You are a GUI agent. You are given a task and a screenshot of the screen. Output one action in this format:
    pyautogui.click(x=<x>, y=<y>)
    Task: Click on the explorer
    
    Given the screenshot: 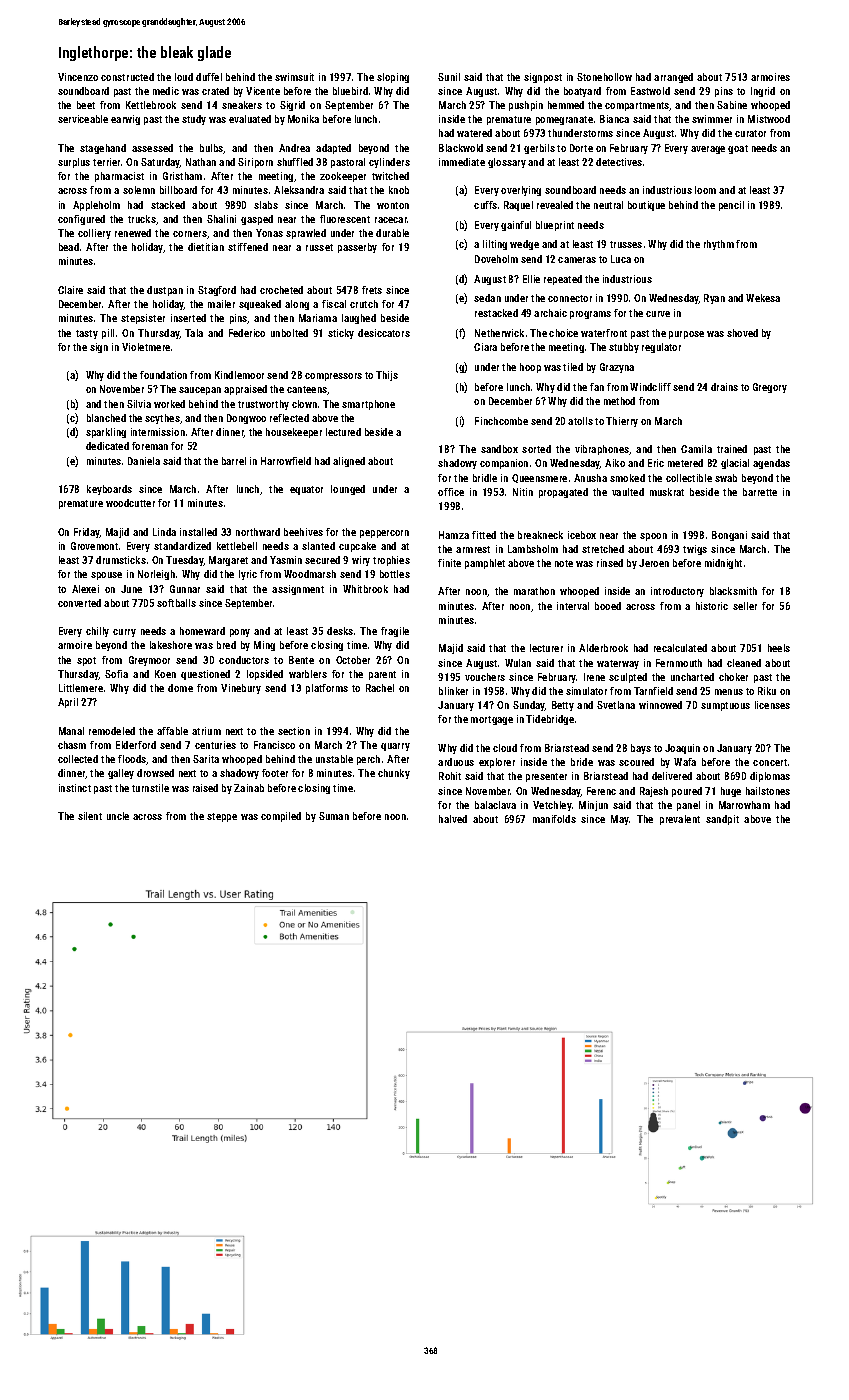 What is the action you would take?
    pyautogui.click(x=497, y=763)
